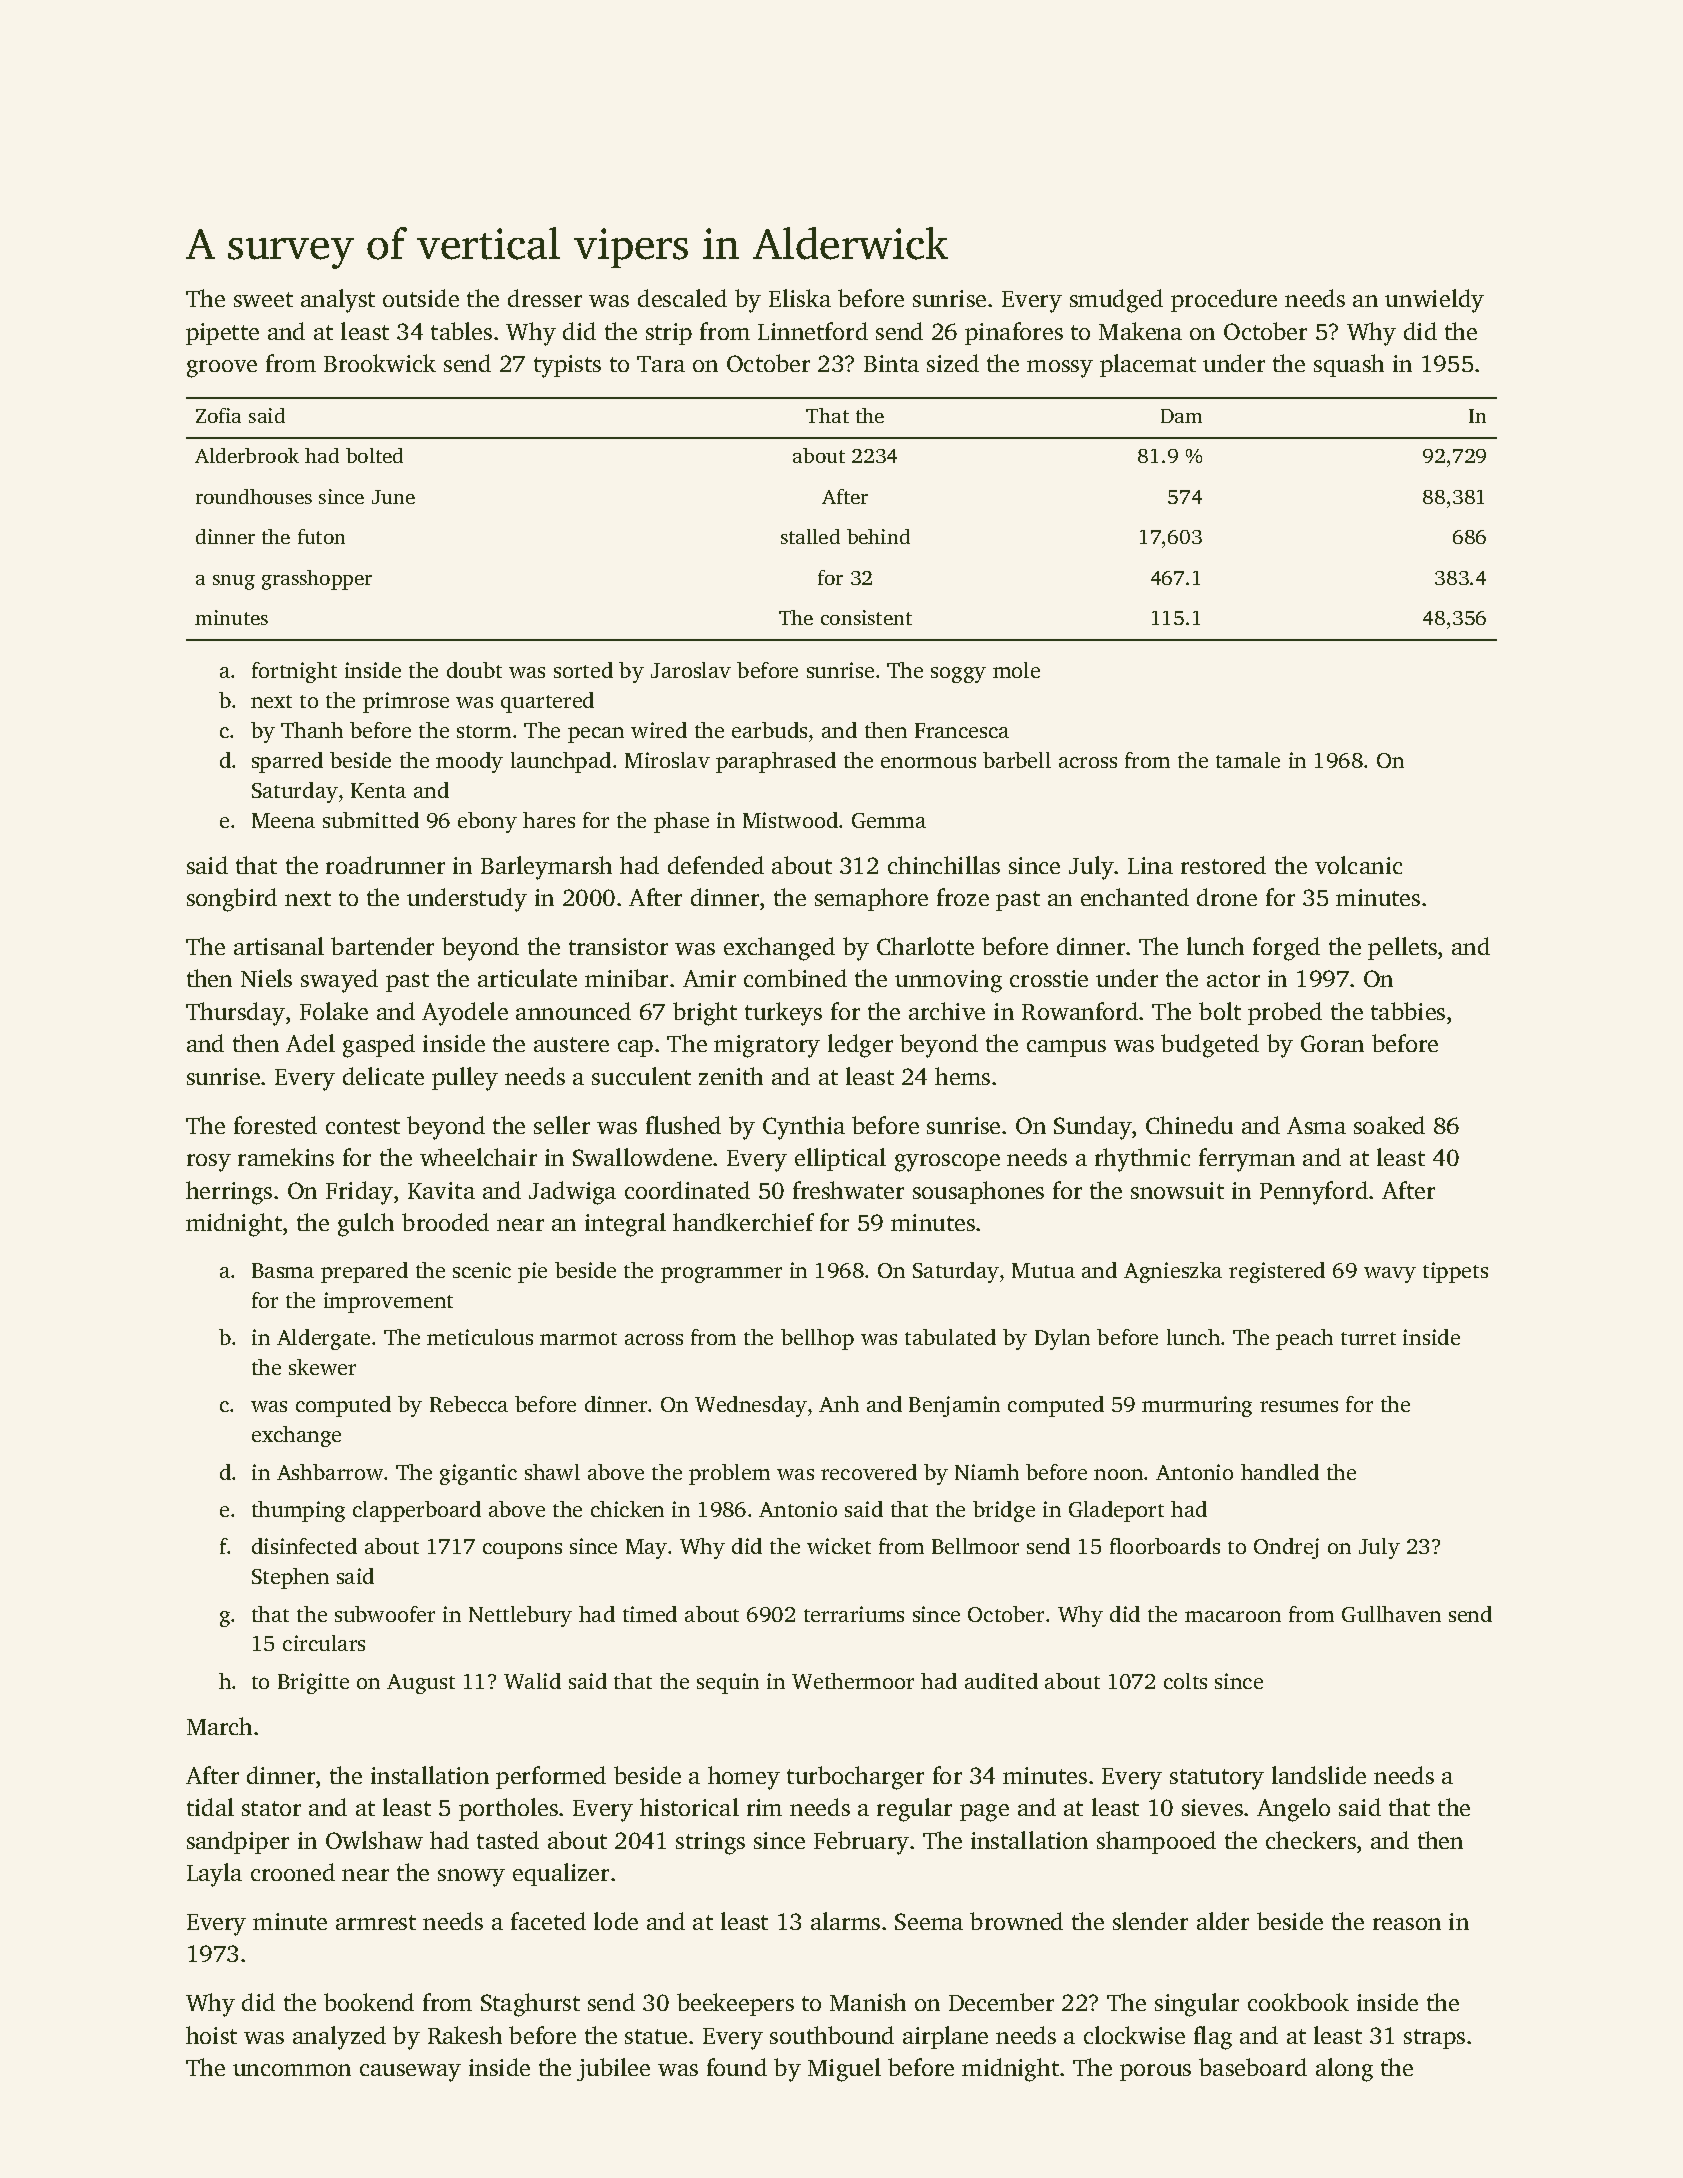 Image resolution: width=1683 pixels, height=2178 pixels. Describe the element at coordinates (1181, 416) in the document. I see `Dam` at that location.
